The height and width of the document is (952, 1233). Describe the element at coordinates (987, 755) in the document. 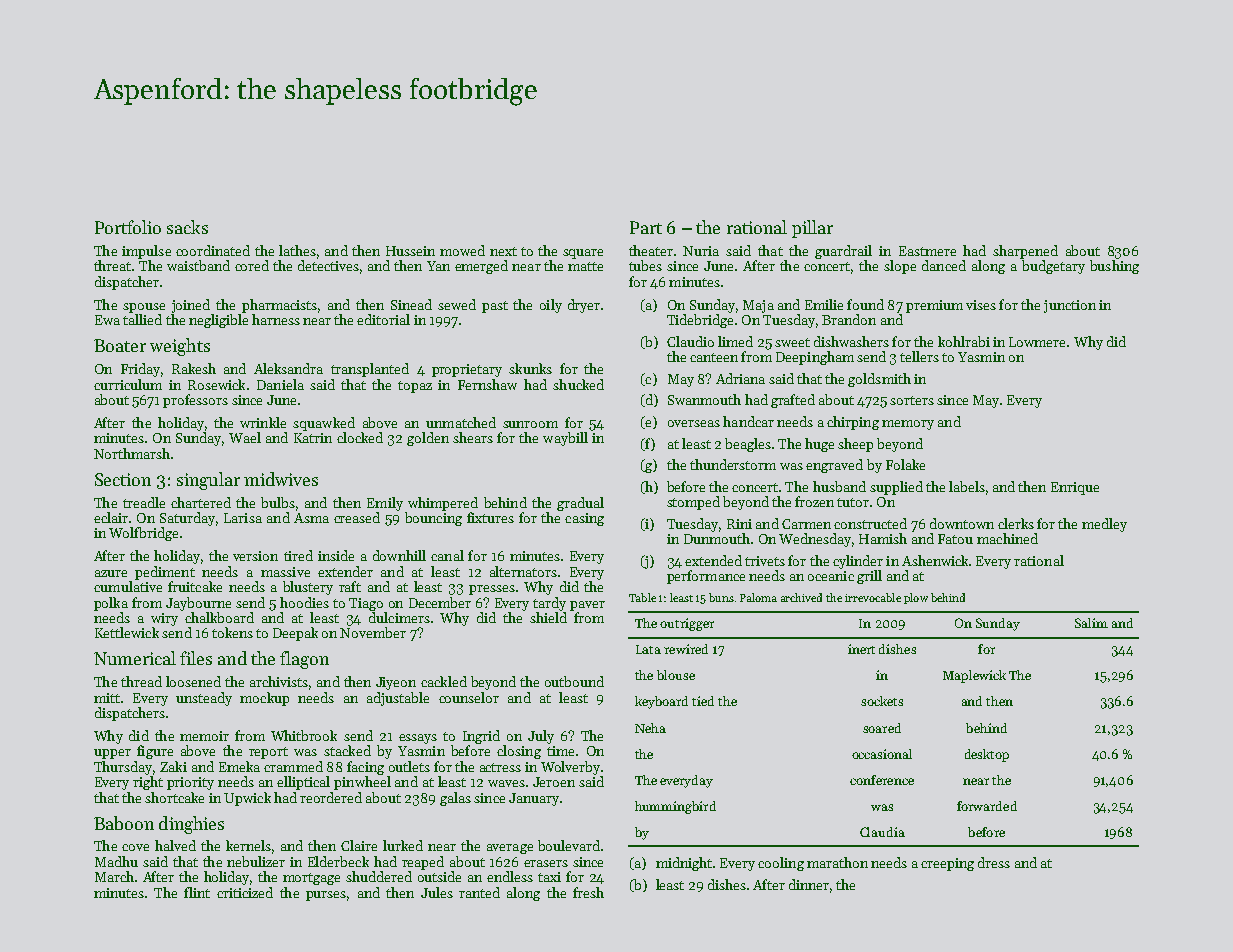

I see `desktop` at that location.
